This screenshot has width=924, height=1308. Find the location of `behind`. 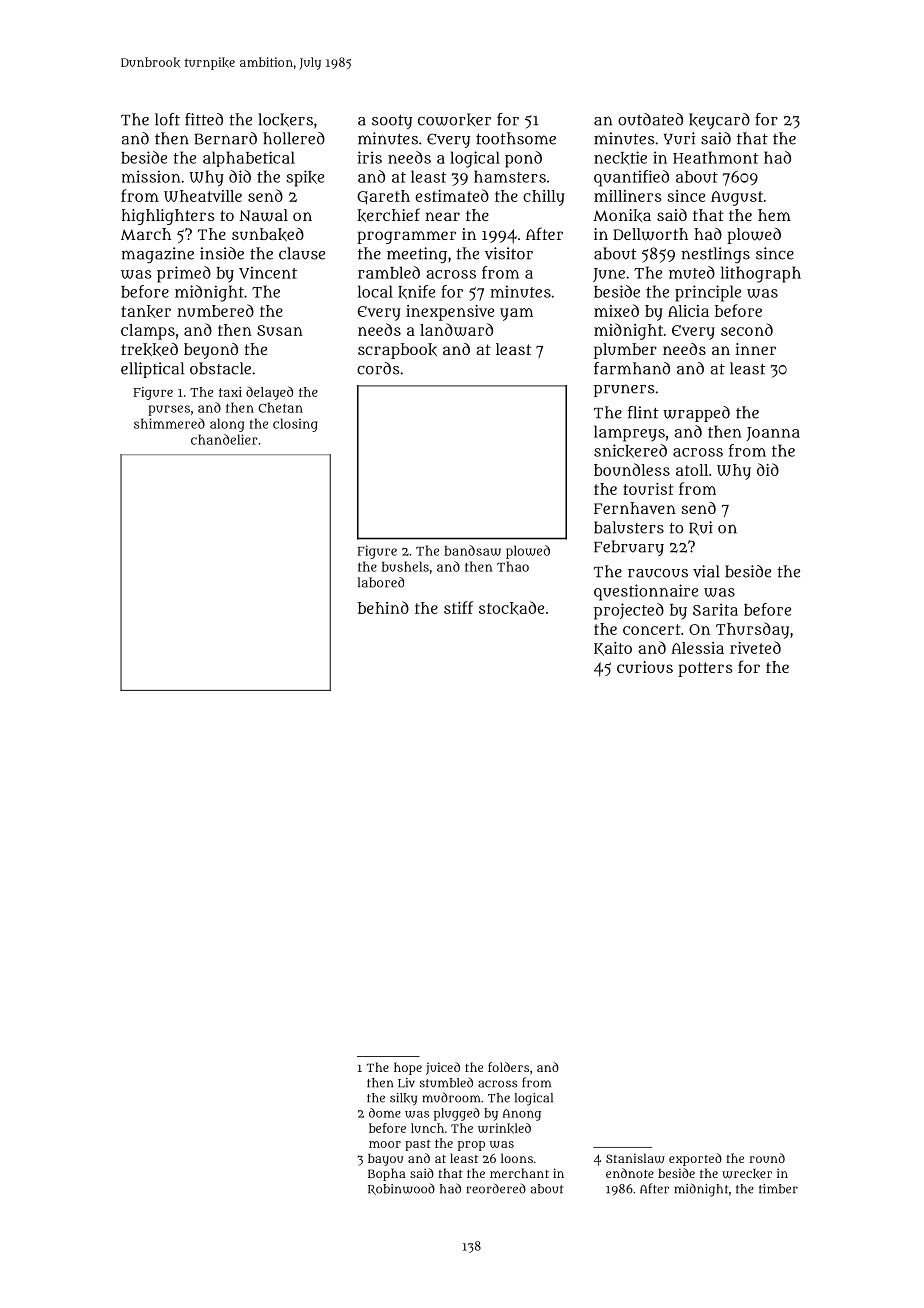

behind is located at coordinates (383, 607).
